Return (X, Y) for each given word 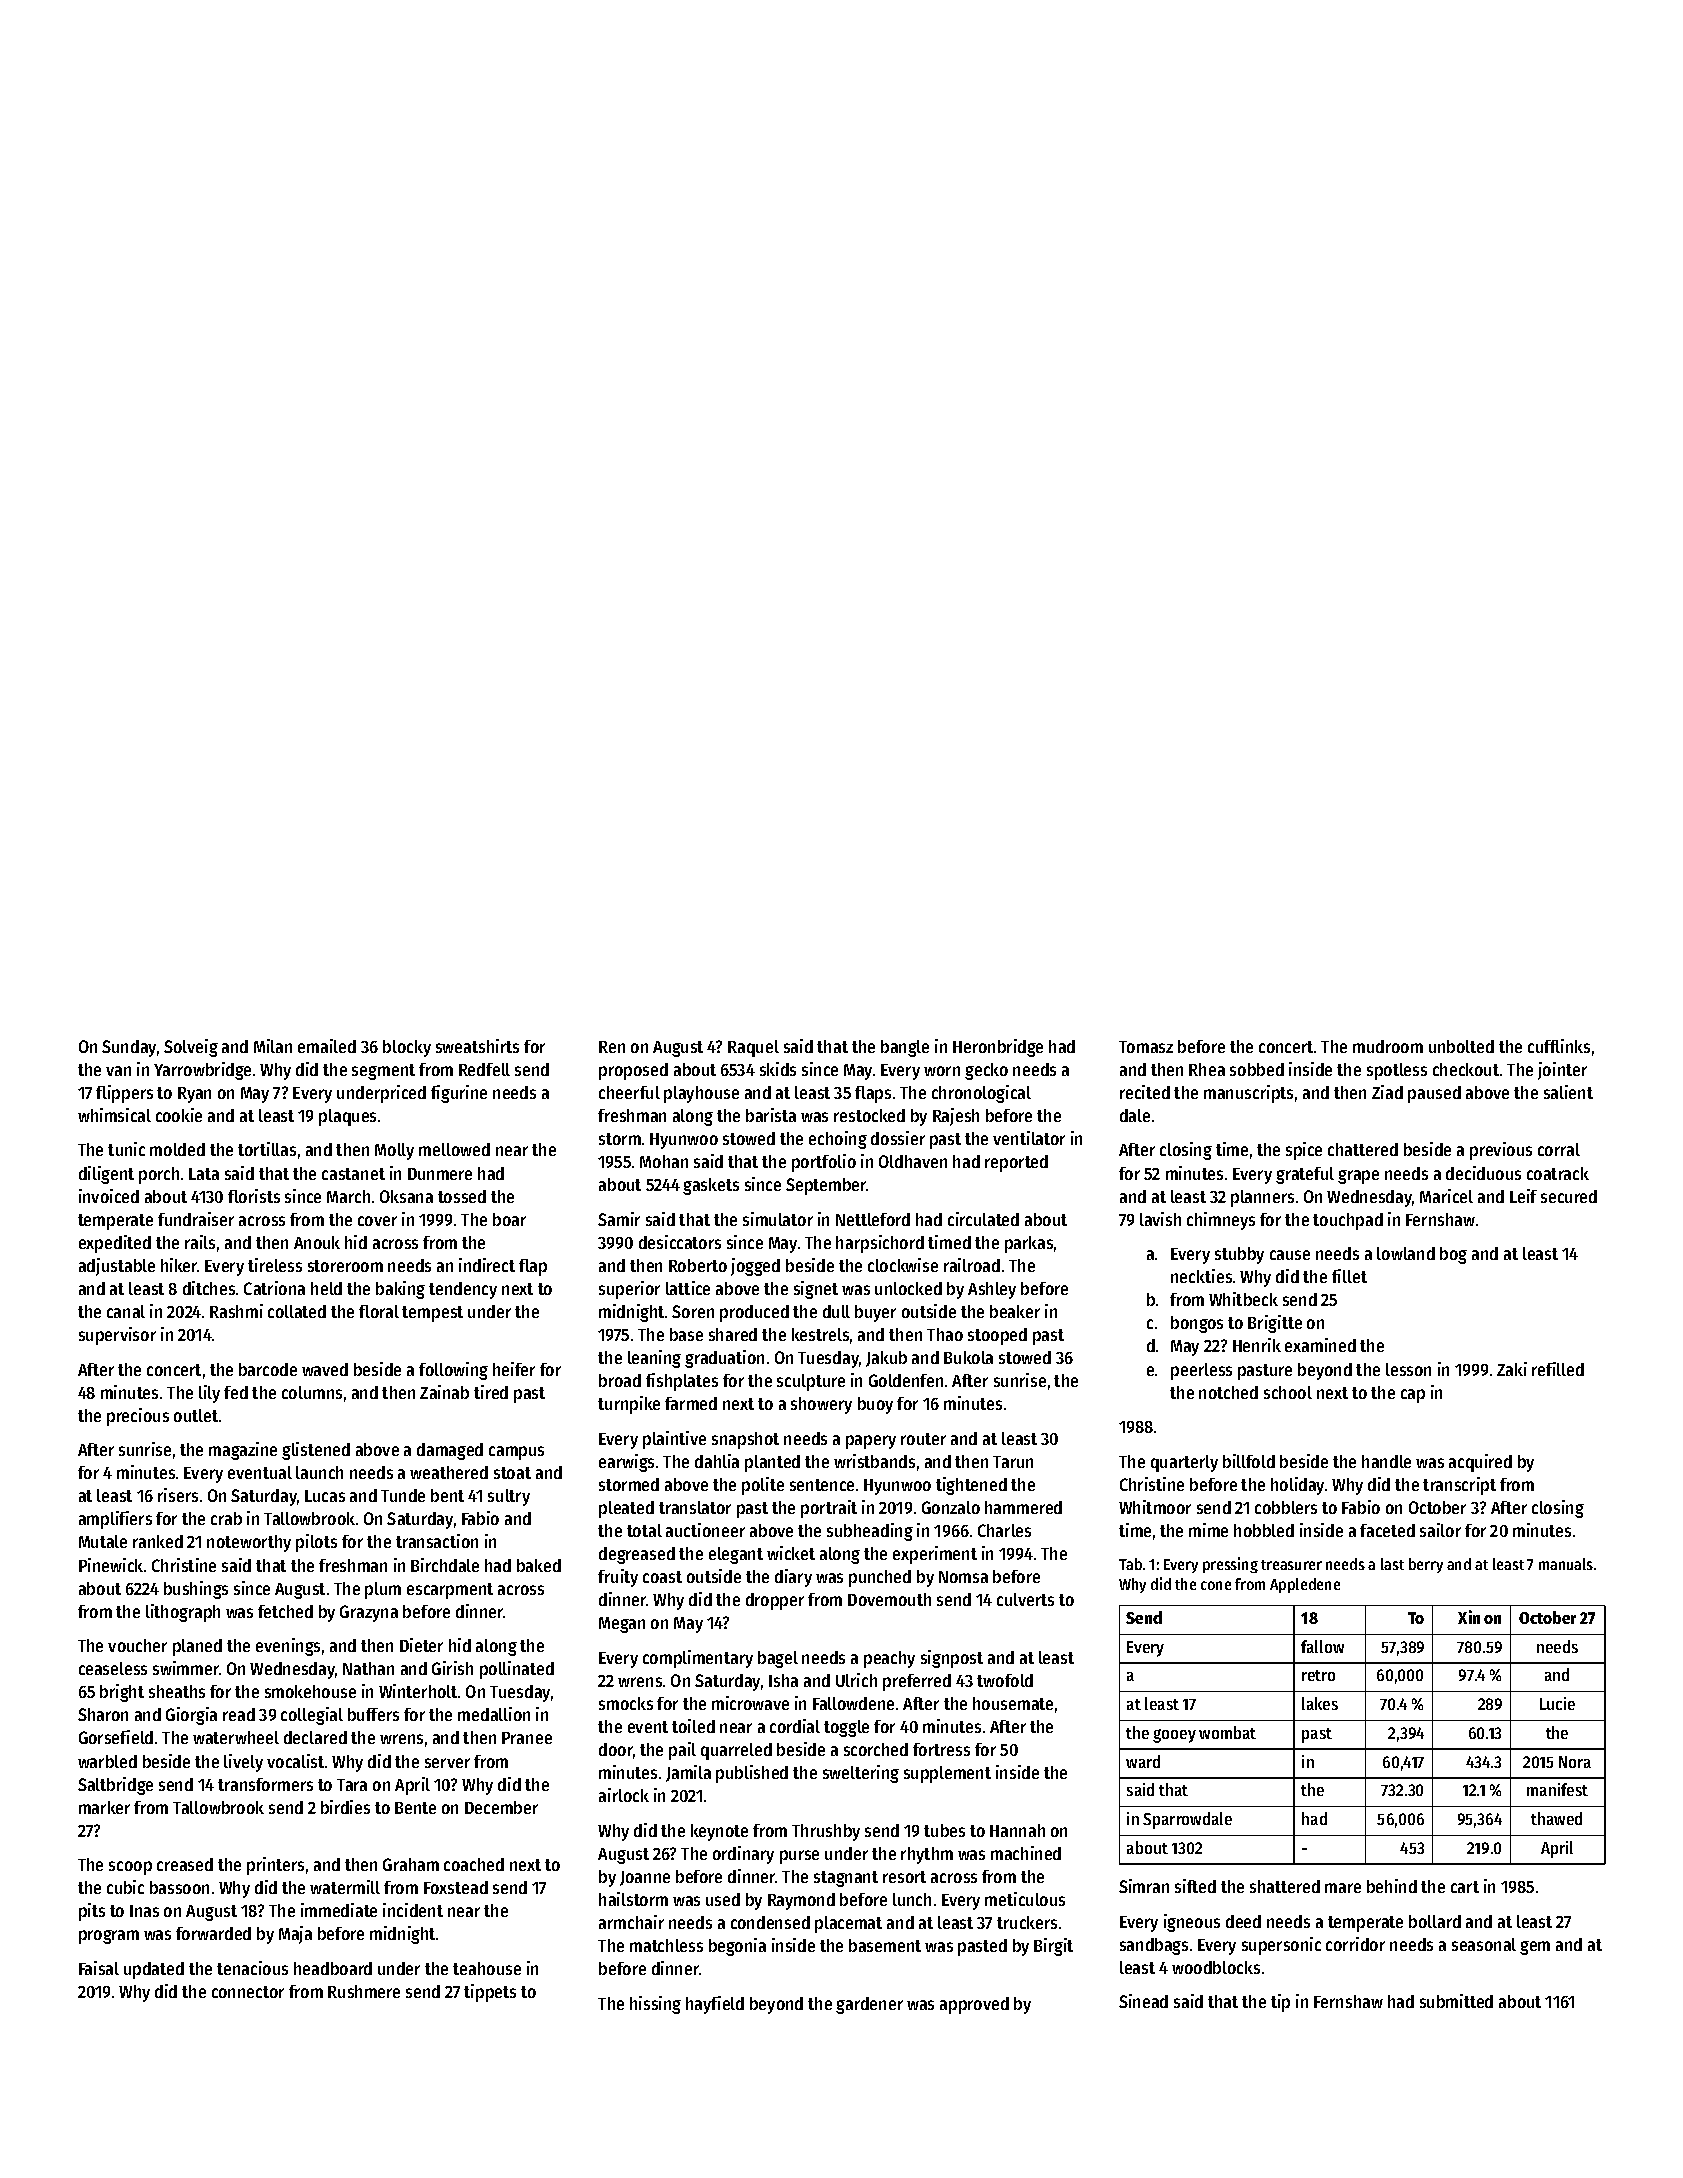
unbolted (1461, 1046)
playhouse (701, 1094)
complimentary (698, 1659)
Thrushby (826, 1832)
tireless (275, 1265)
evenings (288, 1647)
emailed (327, 1046)
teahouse (487, 1968)
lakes (1320, 1703)
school (1288, 1392)
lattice (688, 1288)
